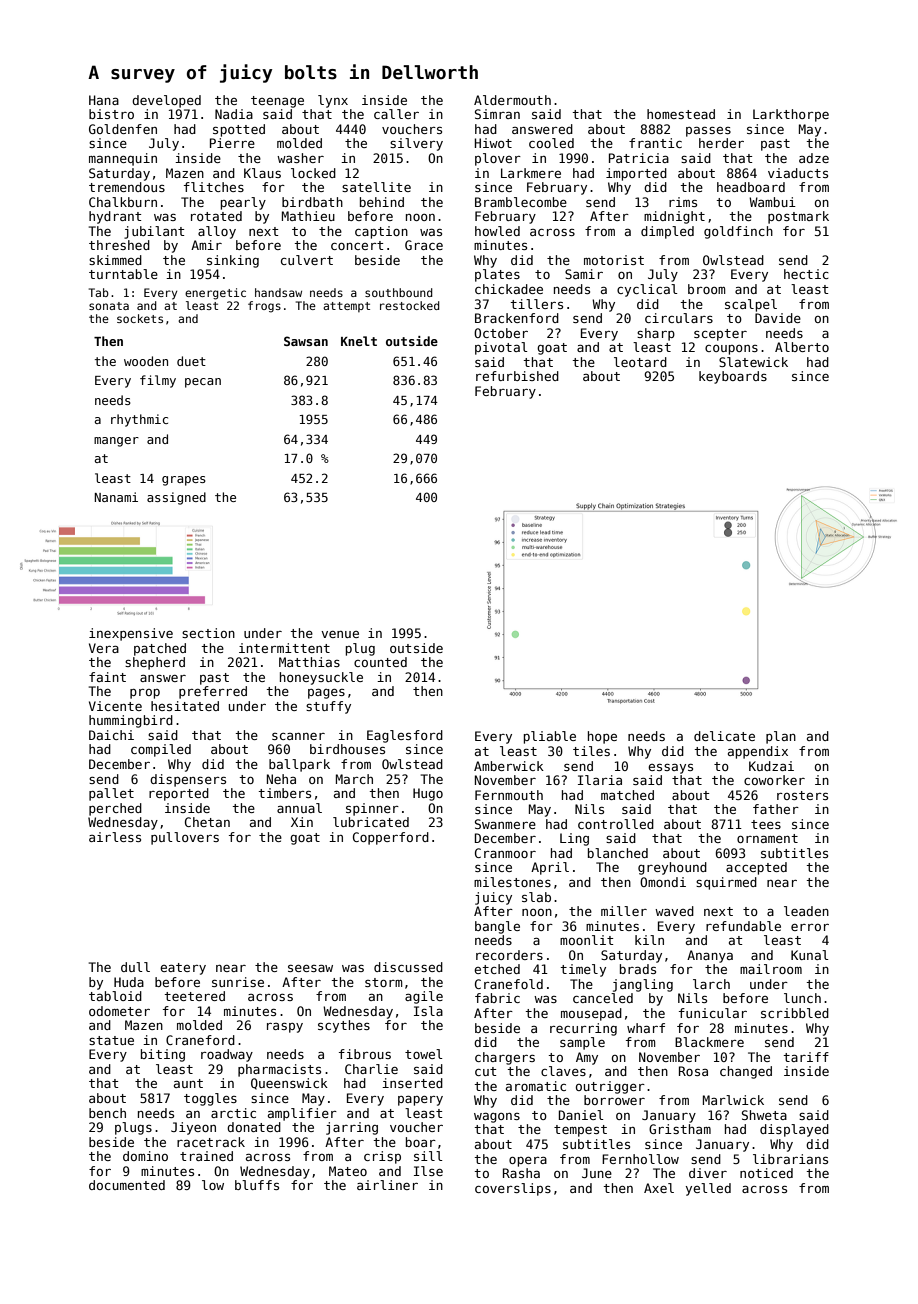  Describe the element at coordinates (512, 882) in the page. I see `milestones` at that location.
